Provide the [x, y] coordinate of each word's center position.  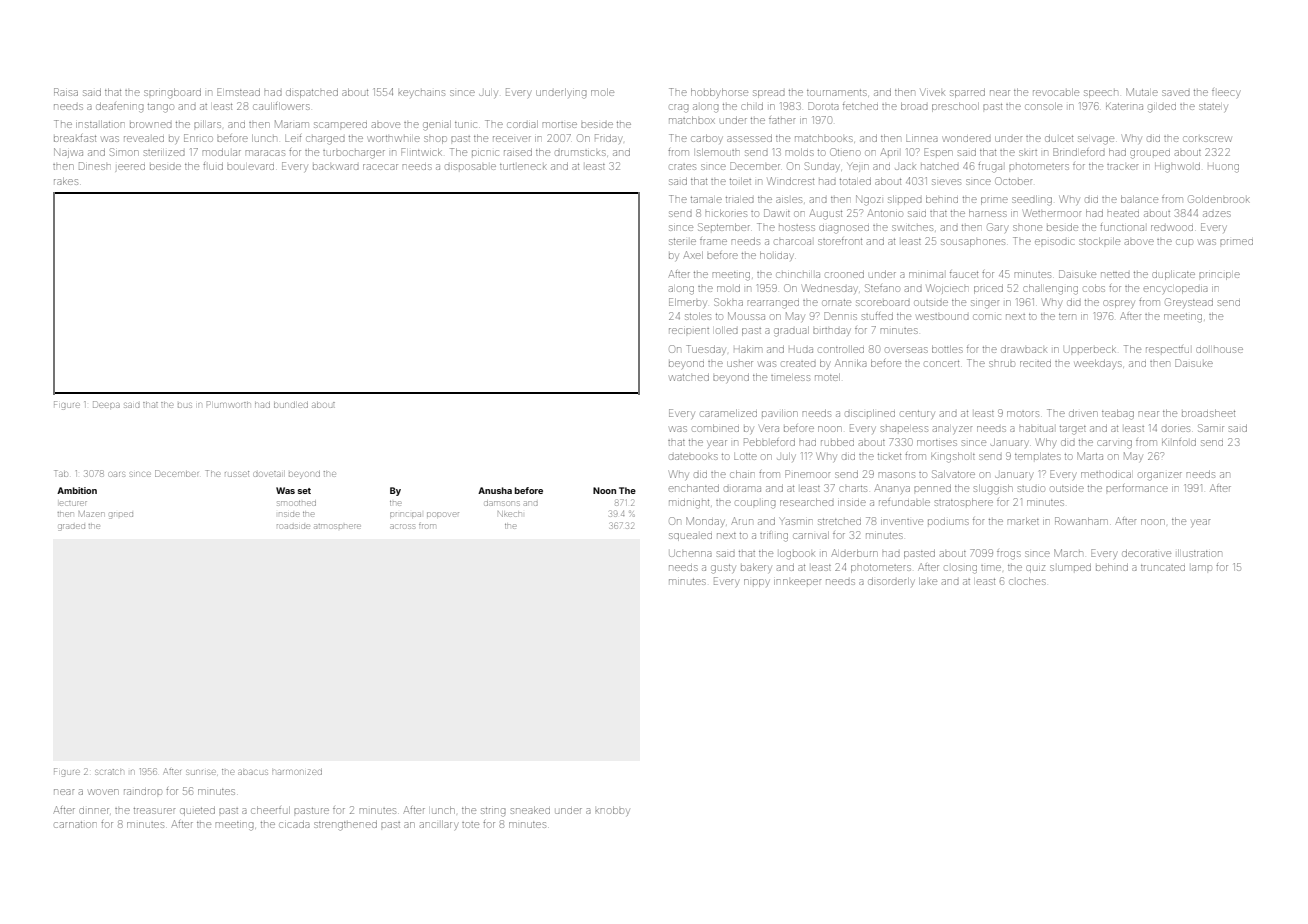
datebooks [693, 457]
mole [602, 92]
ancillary [438, 825]
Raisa [66, 92]
